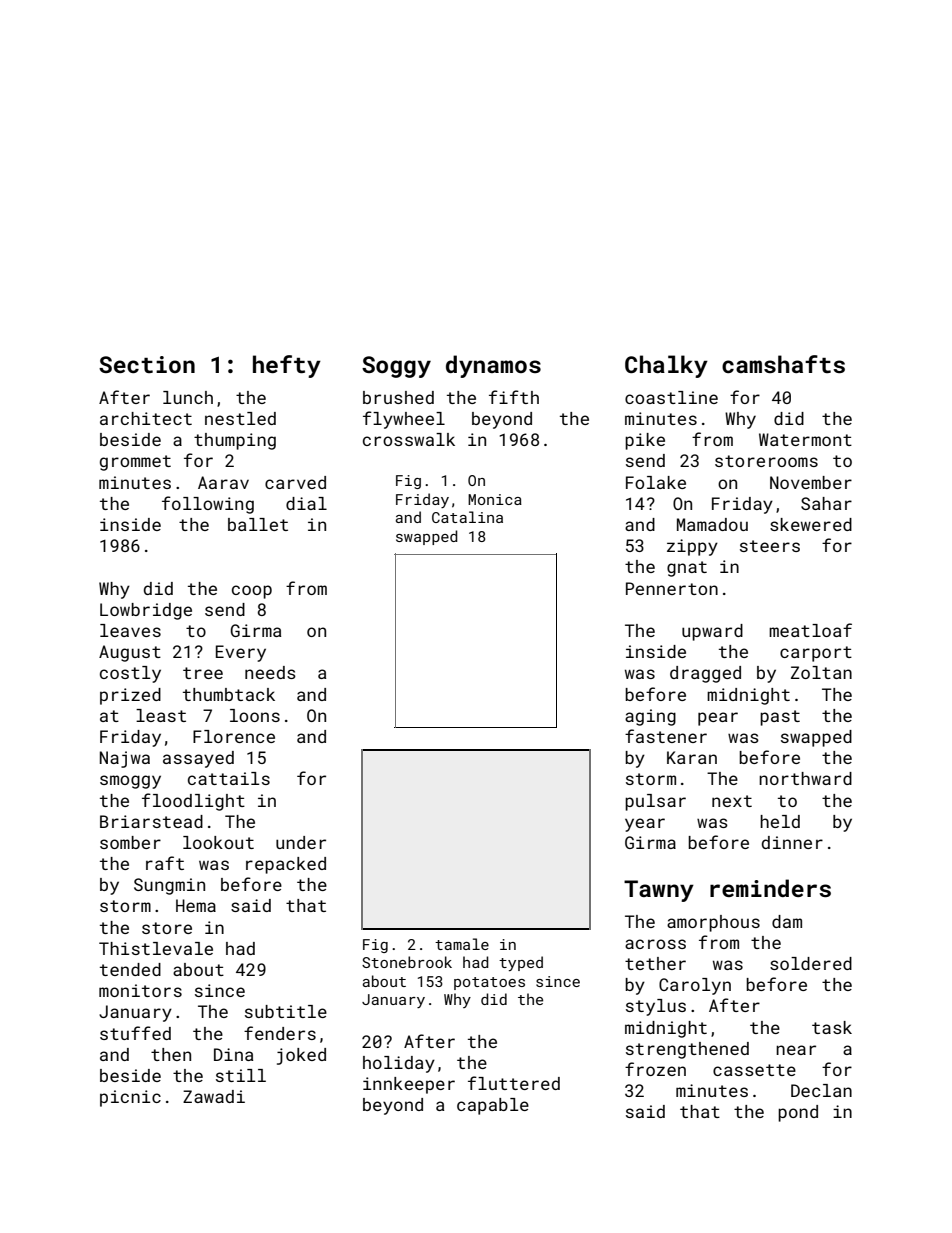  What do you see at coordinates (407, 962) in the screenshot?
I see `Stonebrook` at bounding box center [407, 962].
